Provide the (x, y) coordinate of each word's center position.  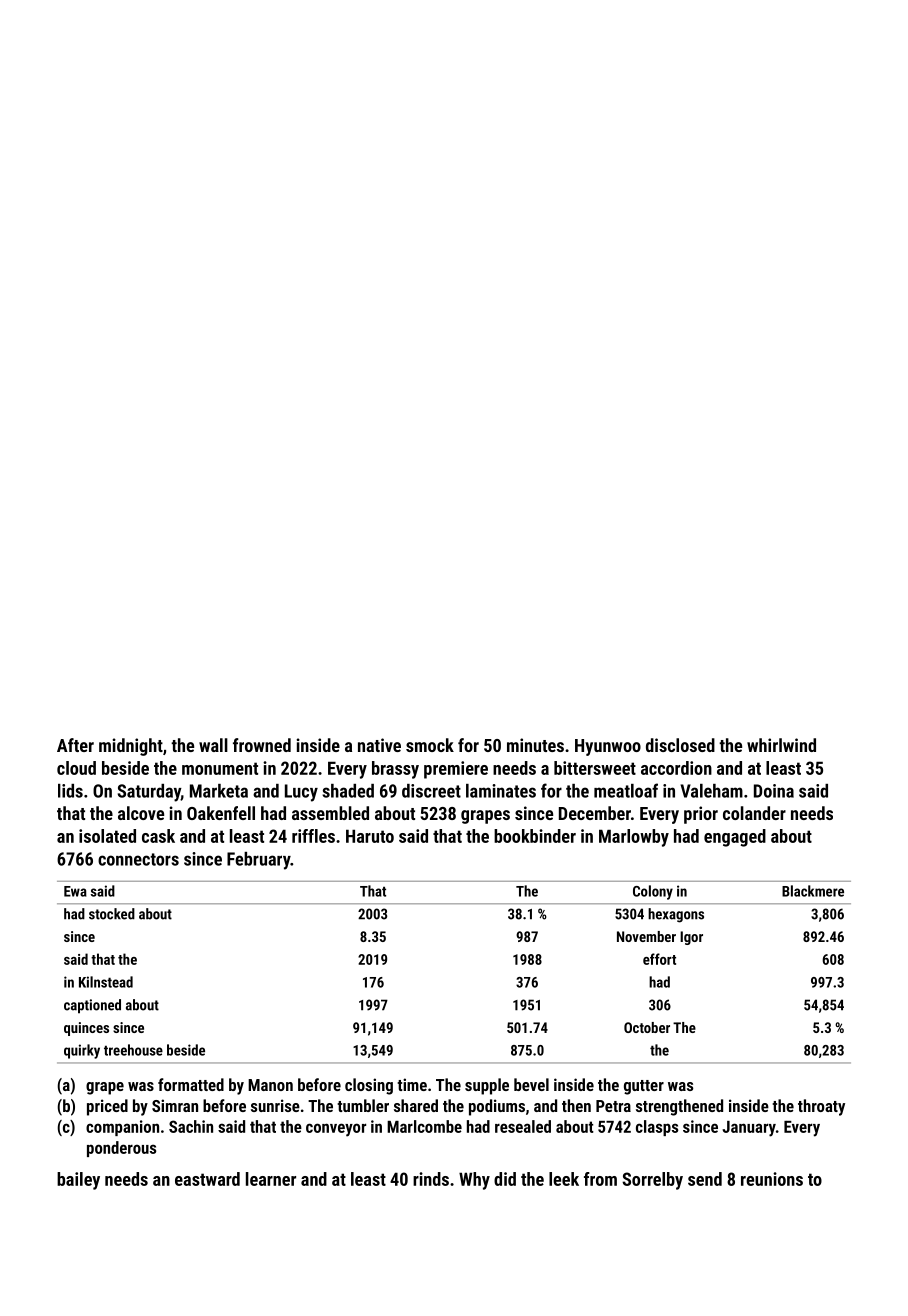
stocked (112, 914)
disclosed (680, 745)
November (646, 936)
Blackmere (813, 891)
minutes (535, 745)
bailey (78, 1181)
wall (213, 745)
